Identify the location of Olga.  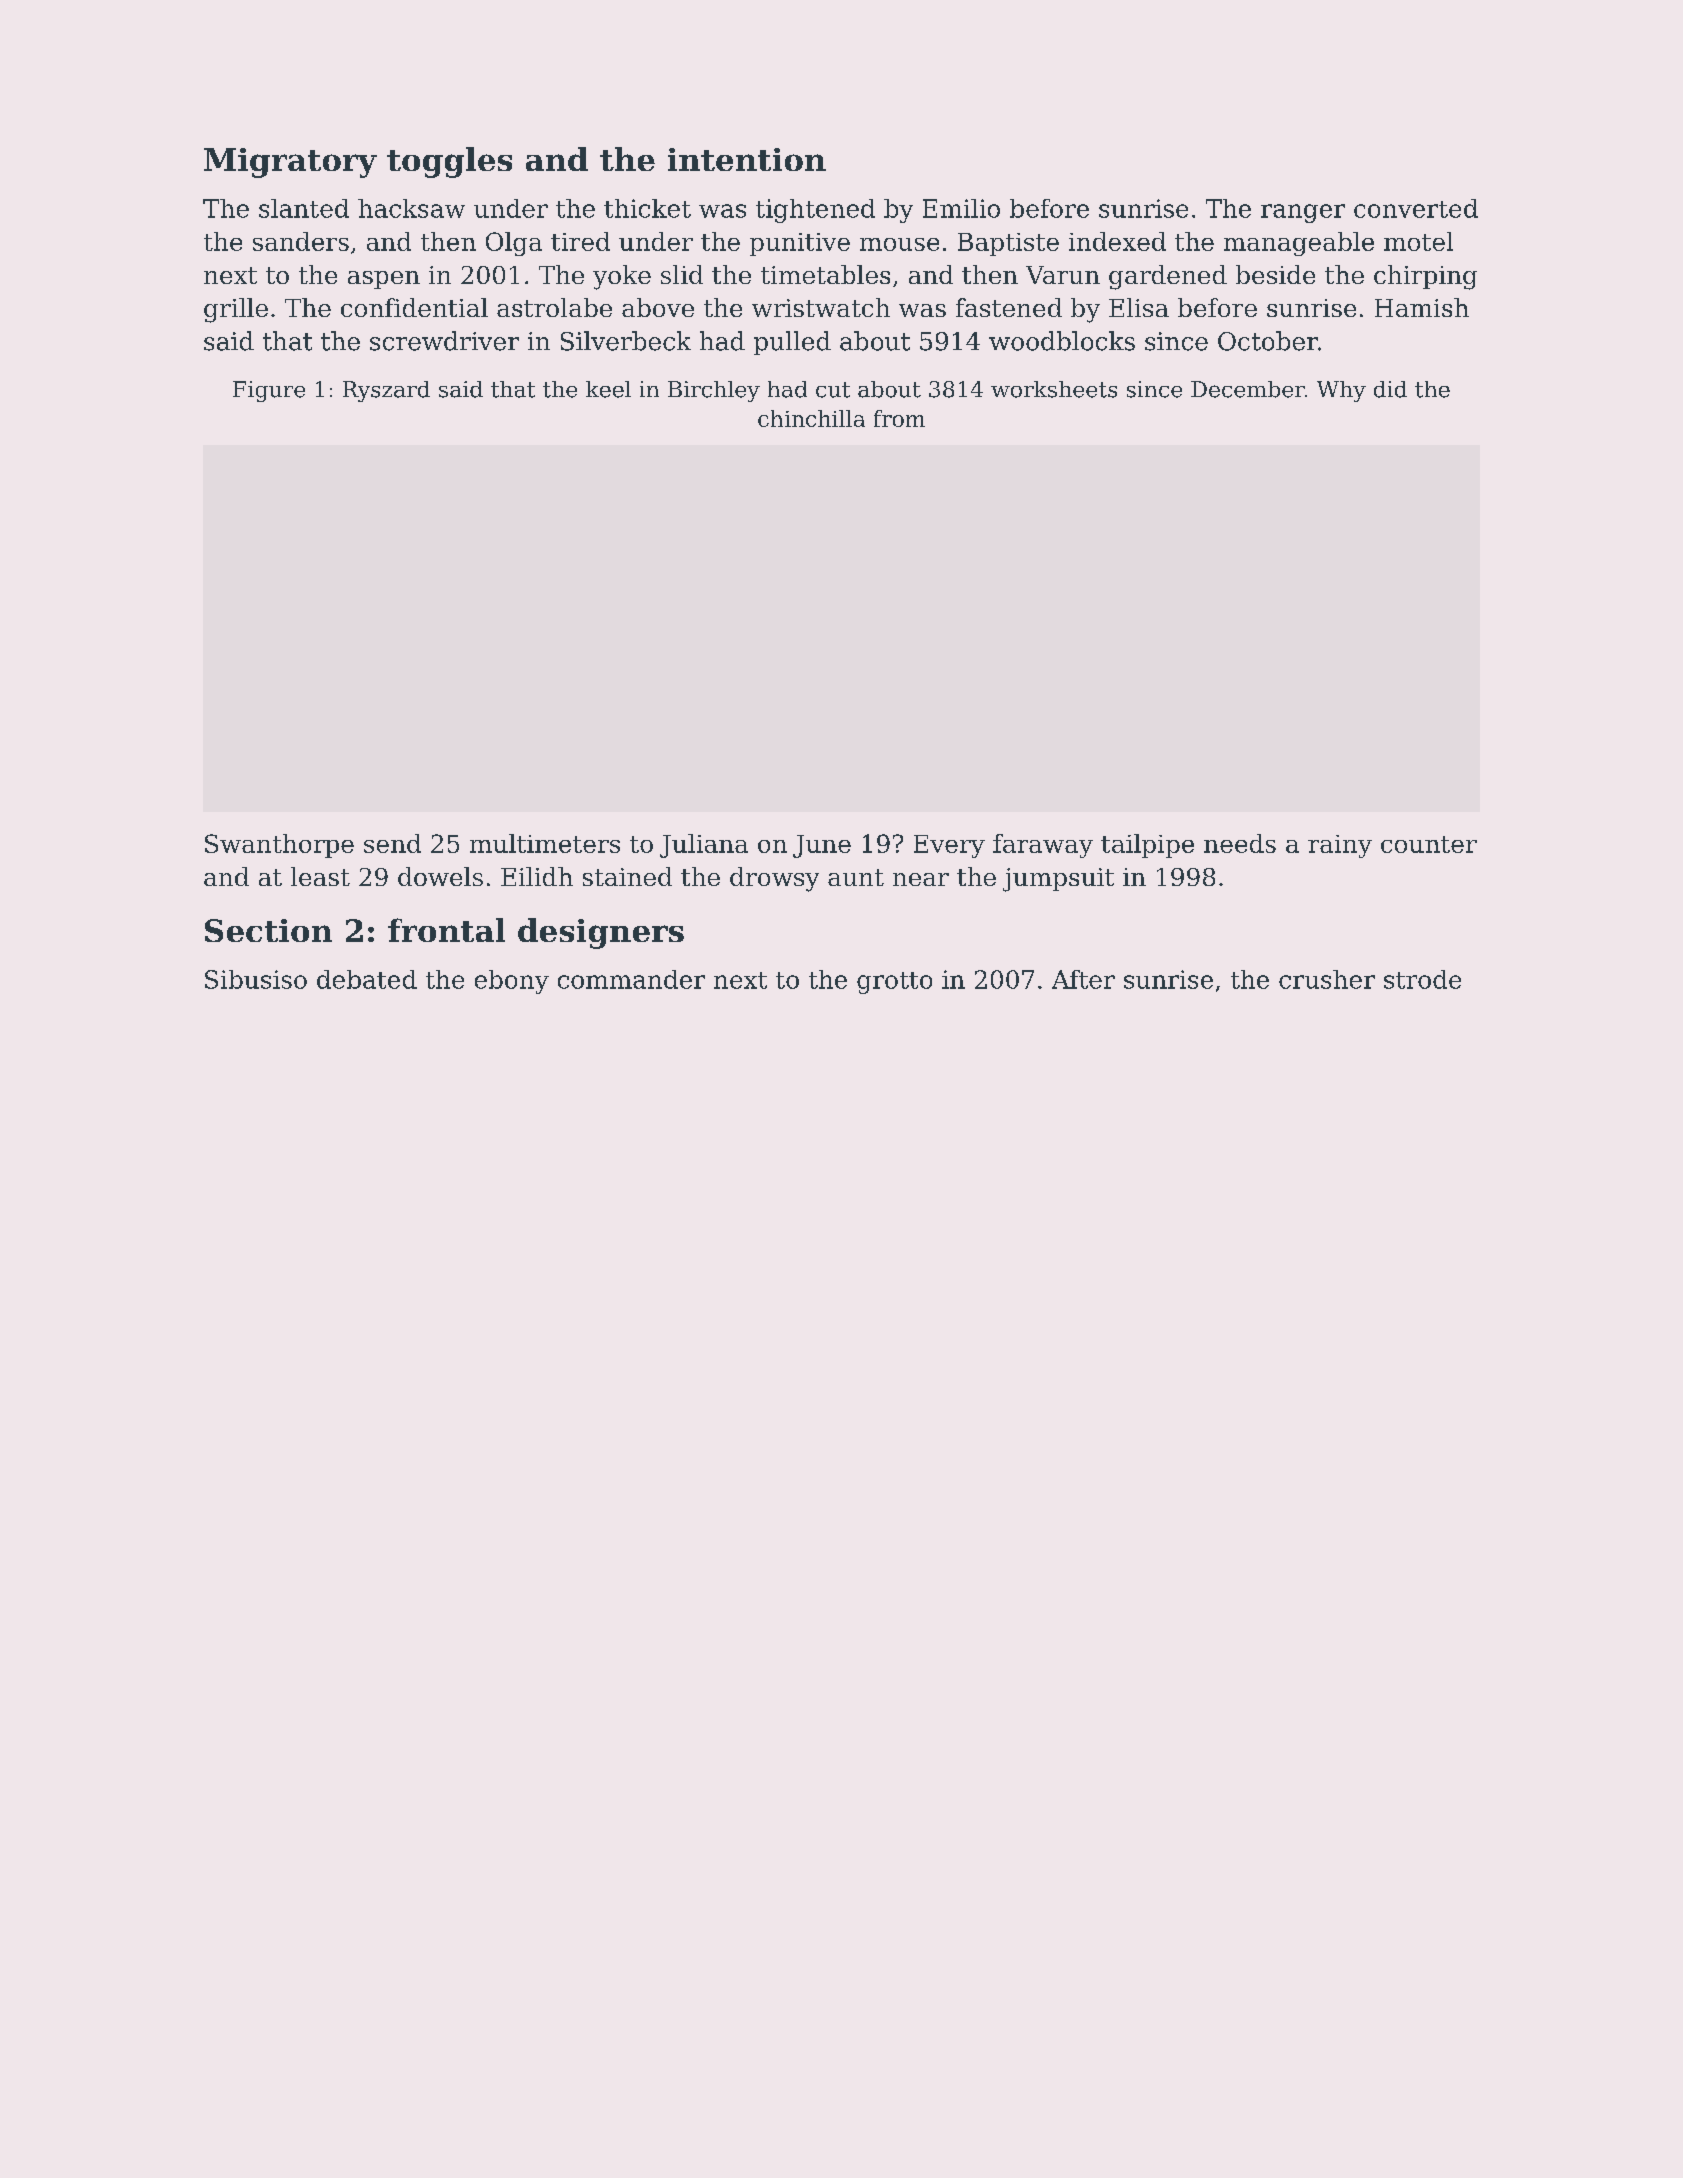
(514, 244).
